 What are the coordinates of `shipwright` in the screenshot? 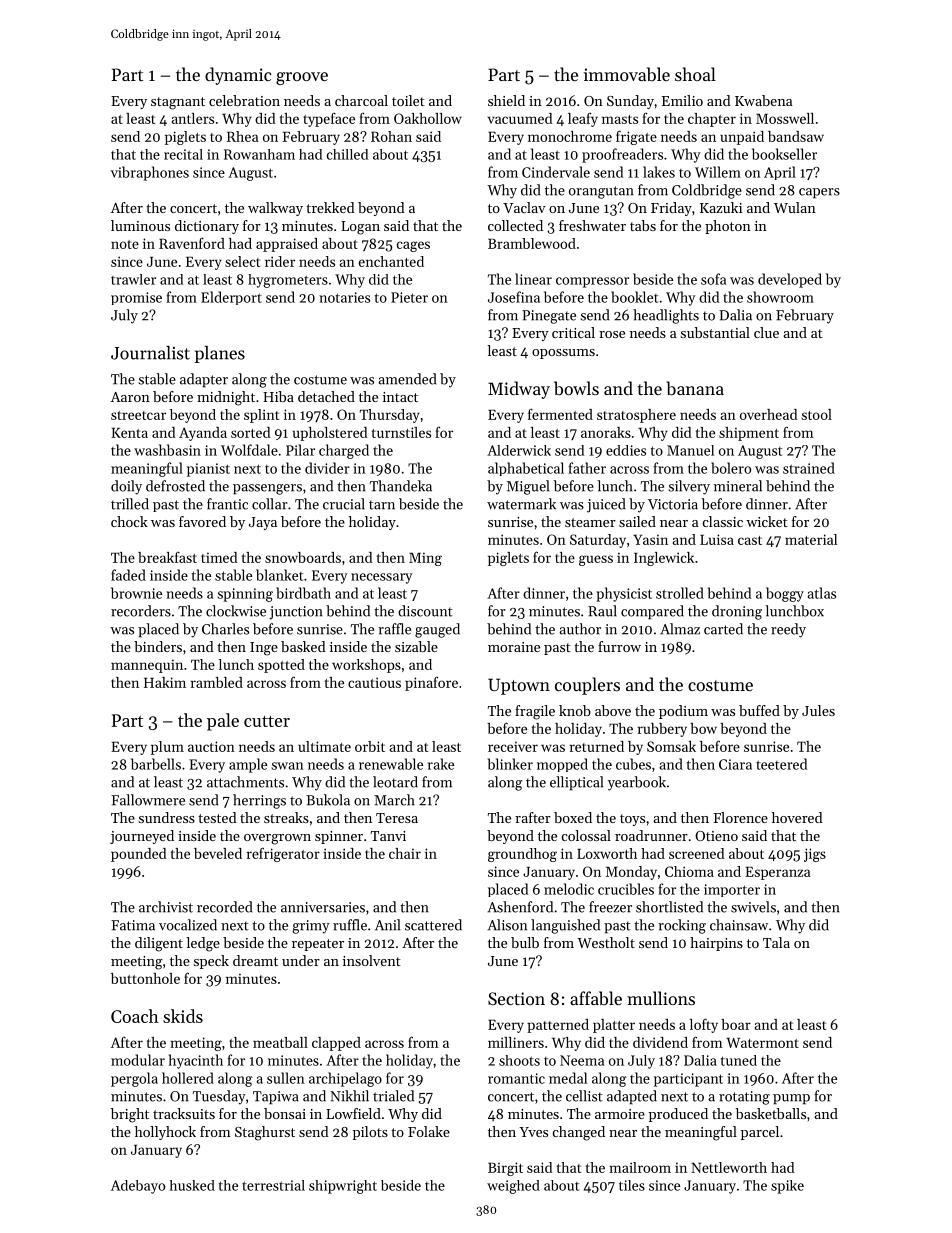 It's located at (343, 1187).
